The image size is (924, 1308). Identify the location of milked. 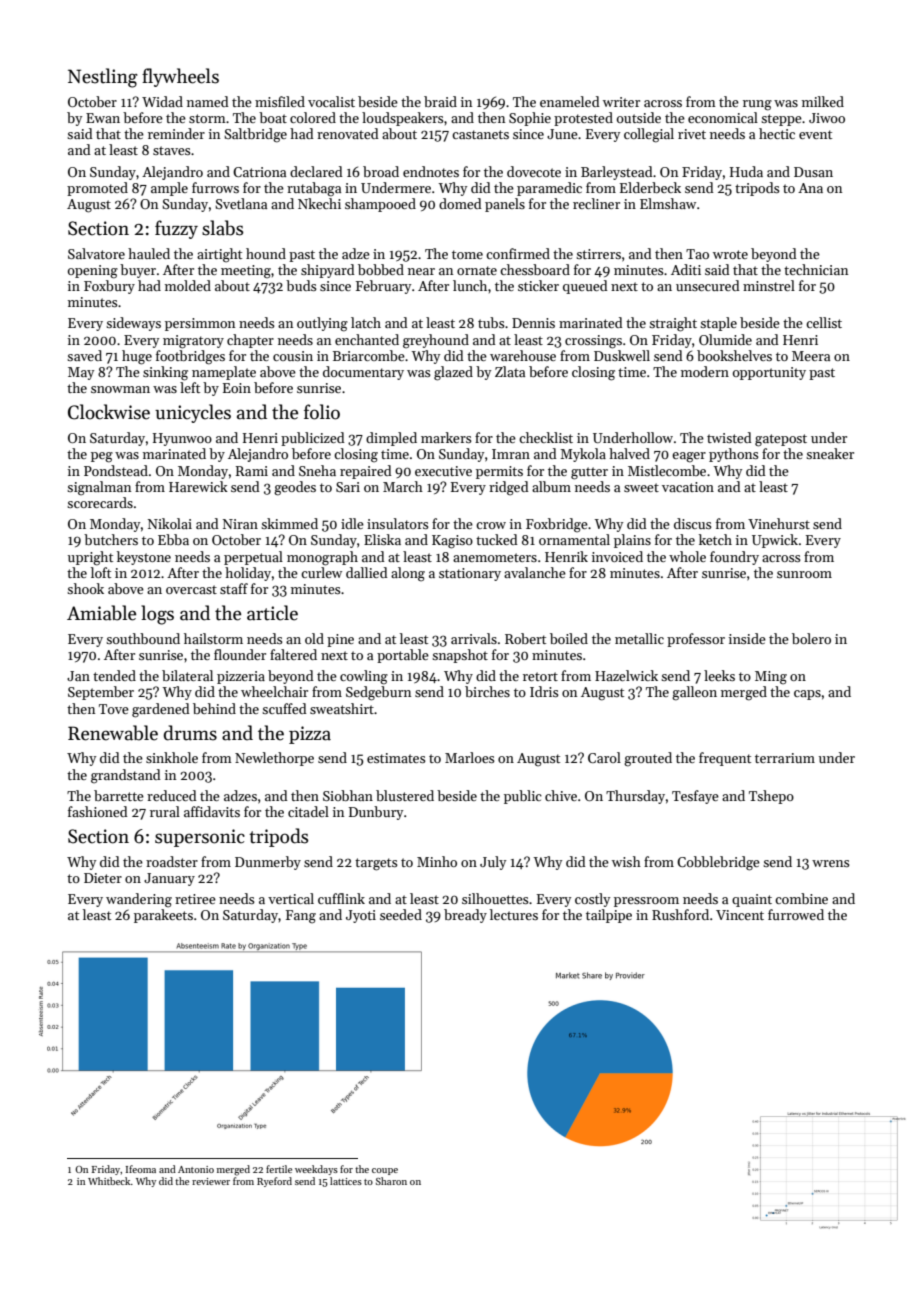
(823, 101).
